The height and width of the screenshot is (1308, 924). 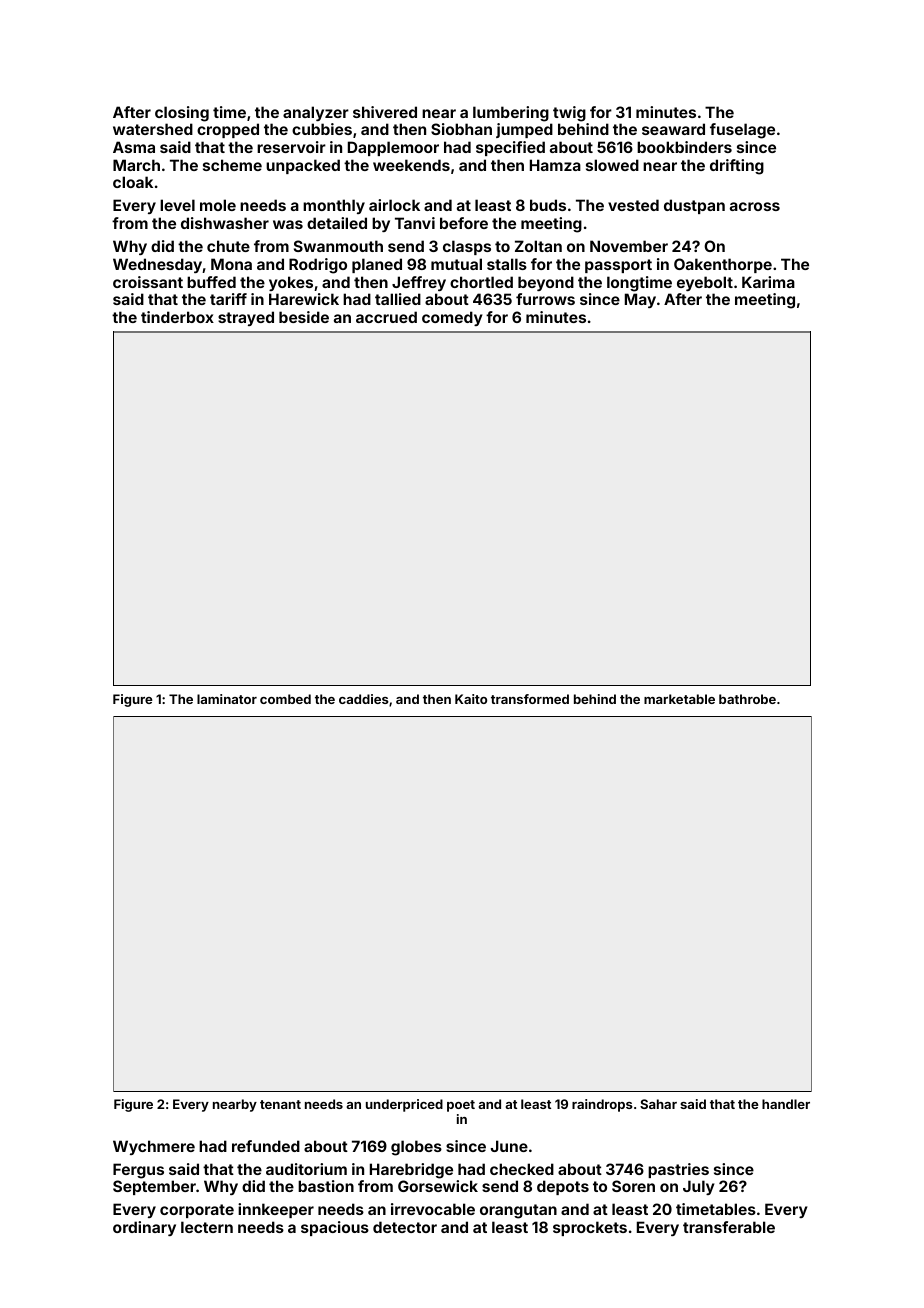 I want to click on seaward, so click(x=673, y=129).
